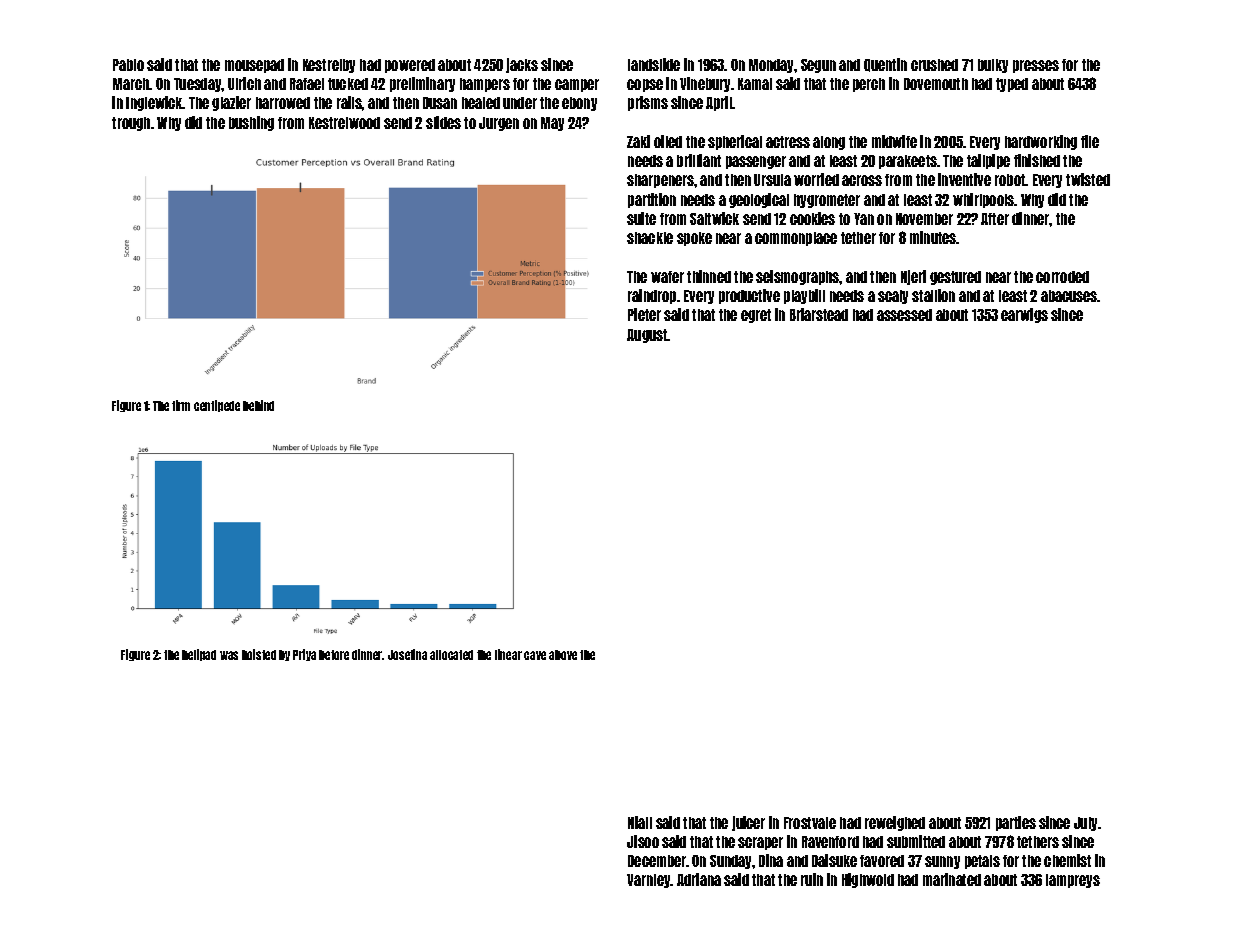 The height and width of the document is (952, 1233). Describe the element at coordinates (229, 655) in the document. I see `was` at that location.
